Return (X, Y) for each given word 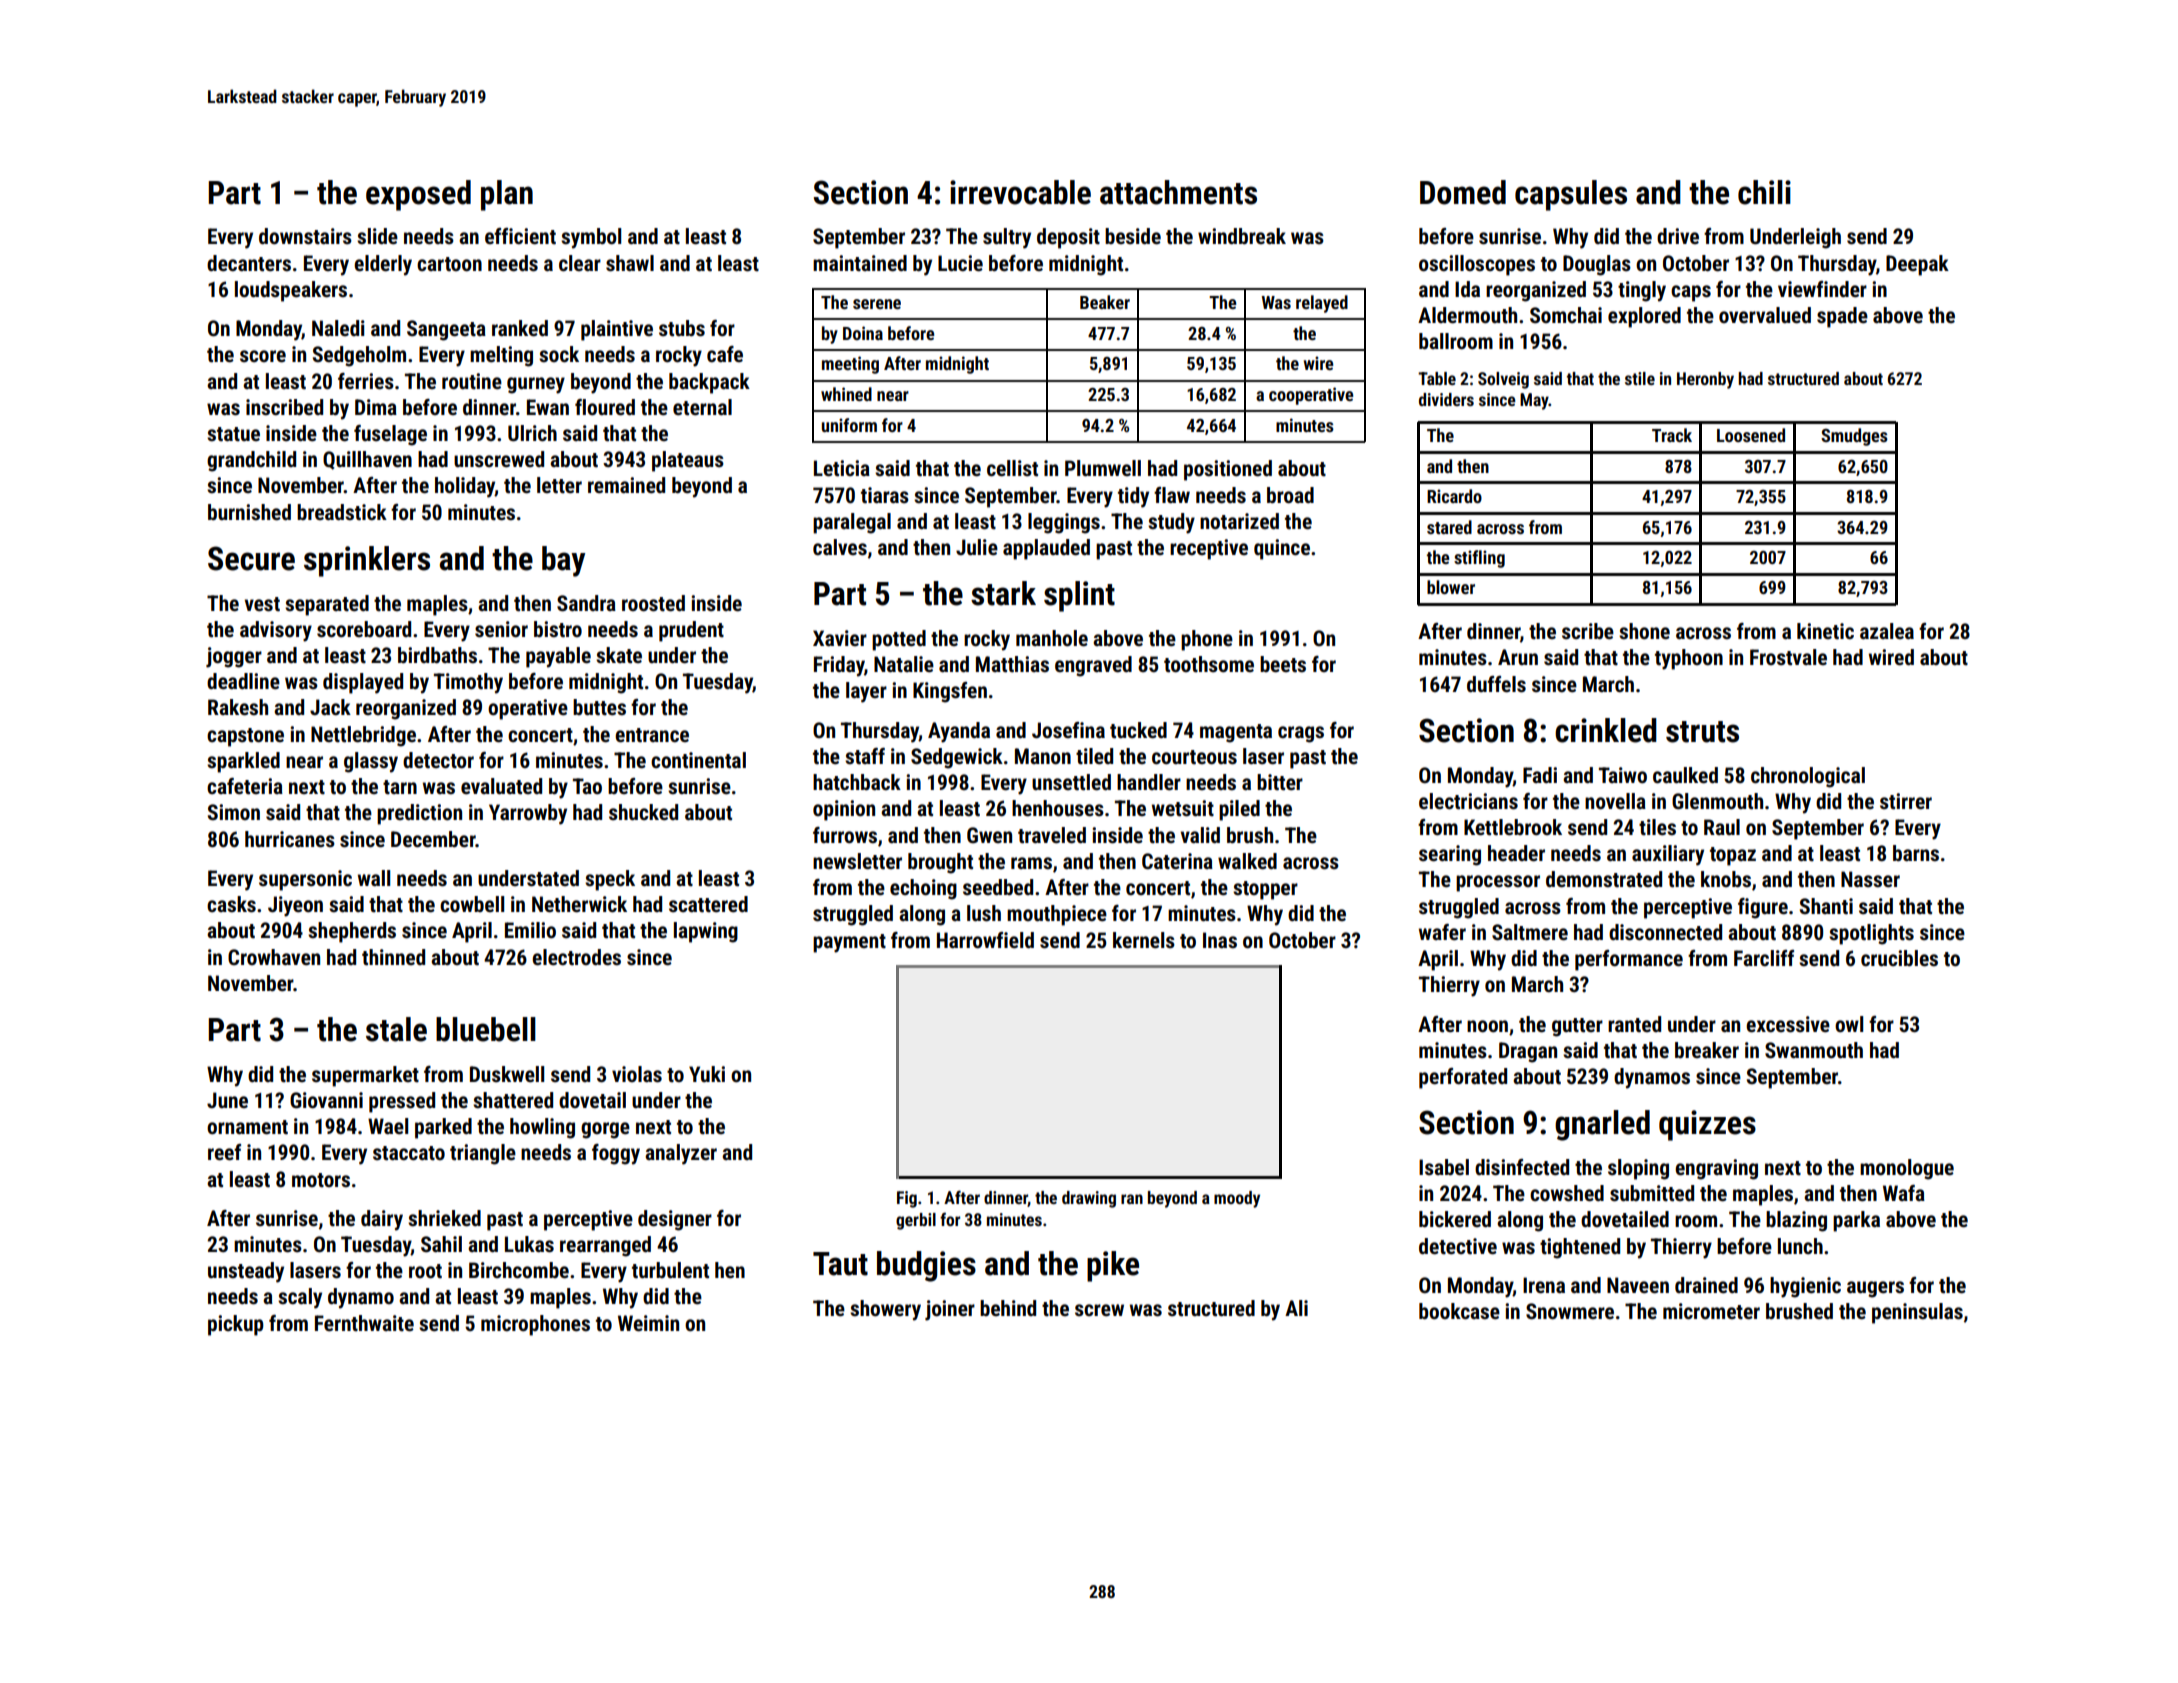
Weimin (648, 1323)
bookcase (1459, 1311)
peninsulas (1917, 1313)
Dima (376, 407)
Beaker (1105, 302)
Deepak (1917, 265)
